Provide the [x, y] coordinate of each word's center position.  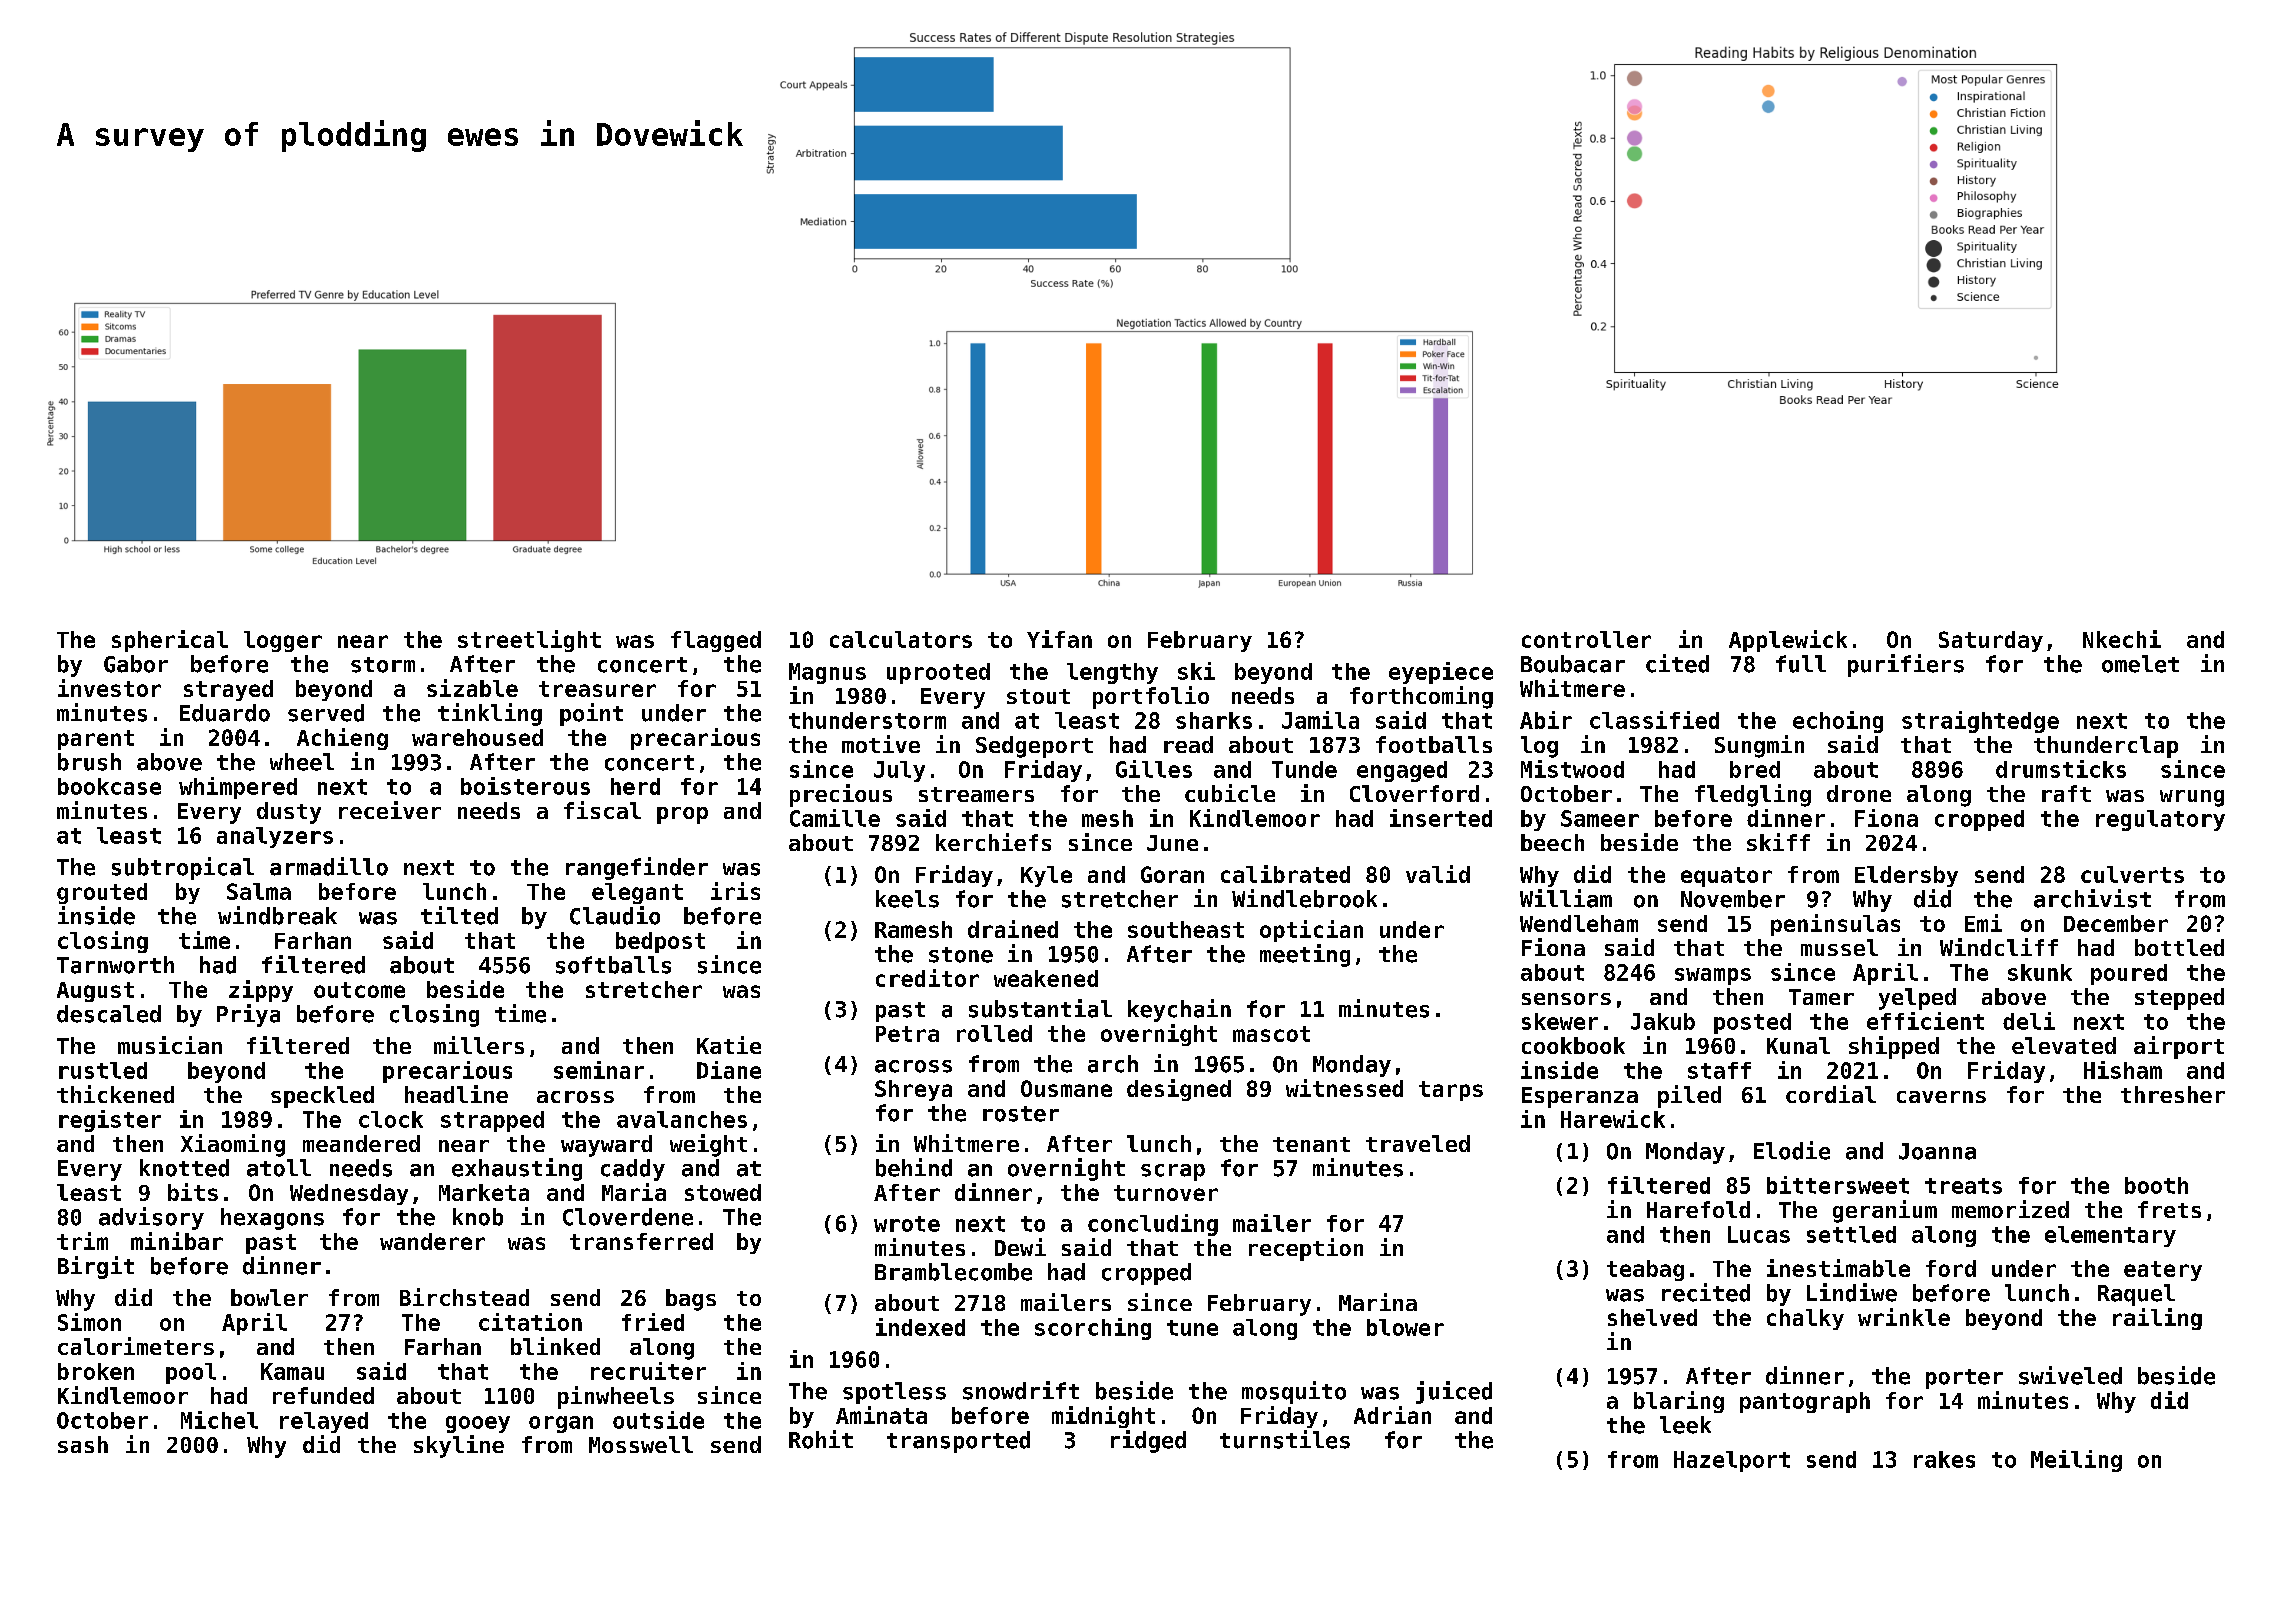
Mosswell [641, 1444]
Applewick [1788, 641]
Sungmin [1759, 746]
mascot [1271, 1034]
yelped [1917, 999]
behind [914, 1167]
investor [109, 688]
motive [881, 744]
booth [2156, 1185]
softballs [613, 965]
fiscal [602, 810]
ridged [1148, 1441]
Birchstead [464, 1297]
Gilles [1154, 769]
